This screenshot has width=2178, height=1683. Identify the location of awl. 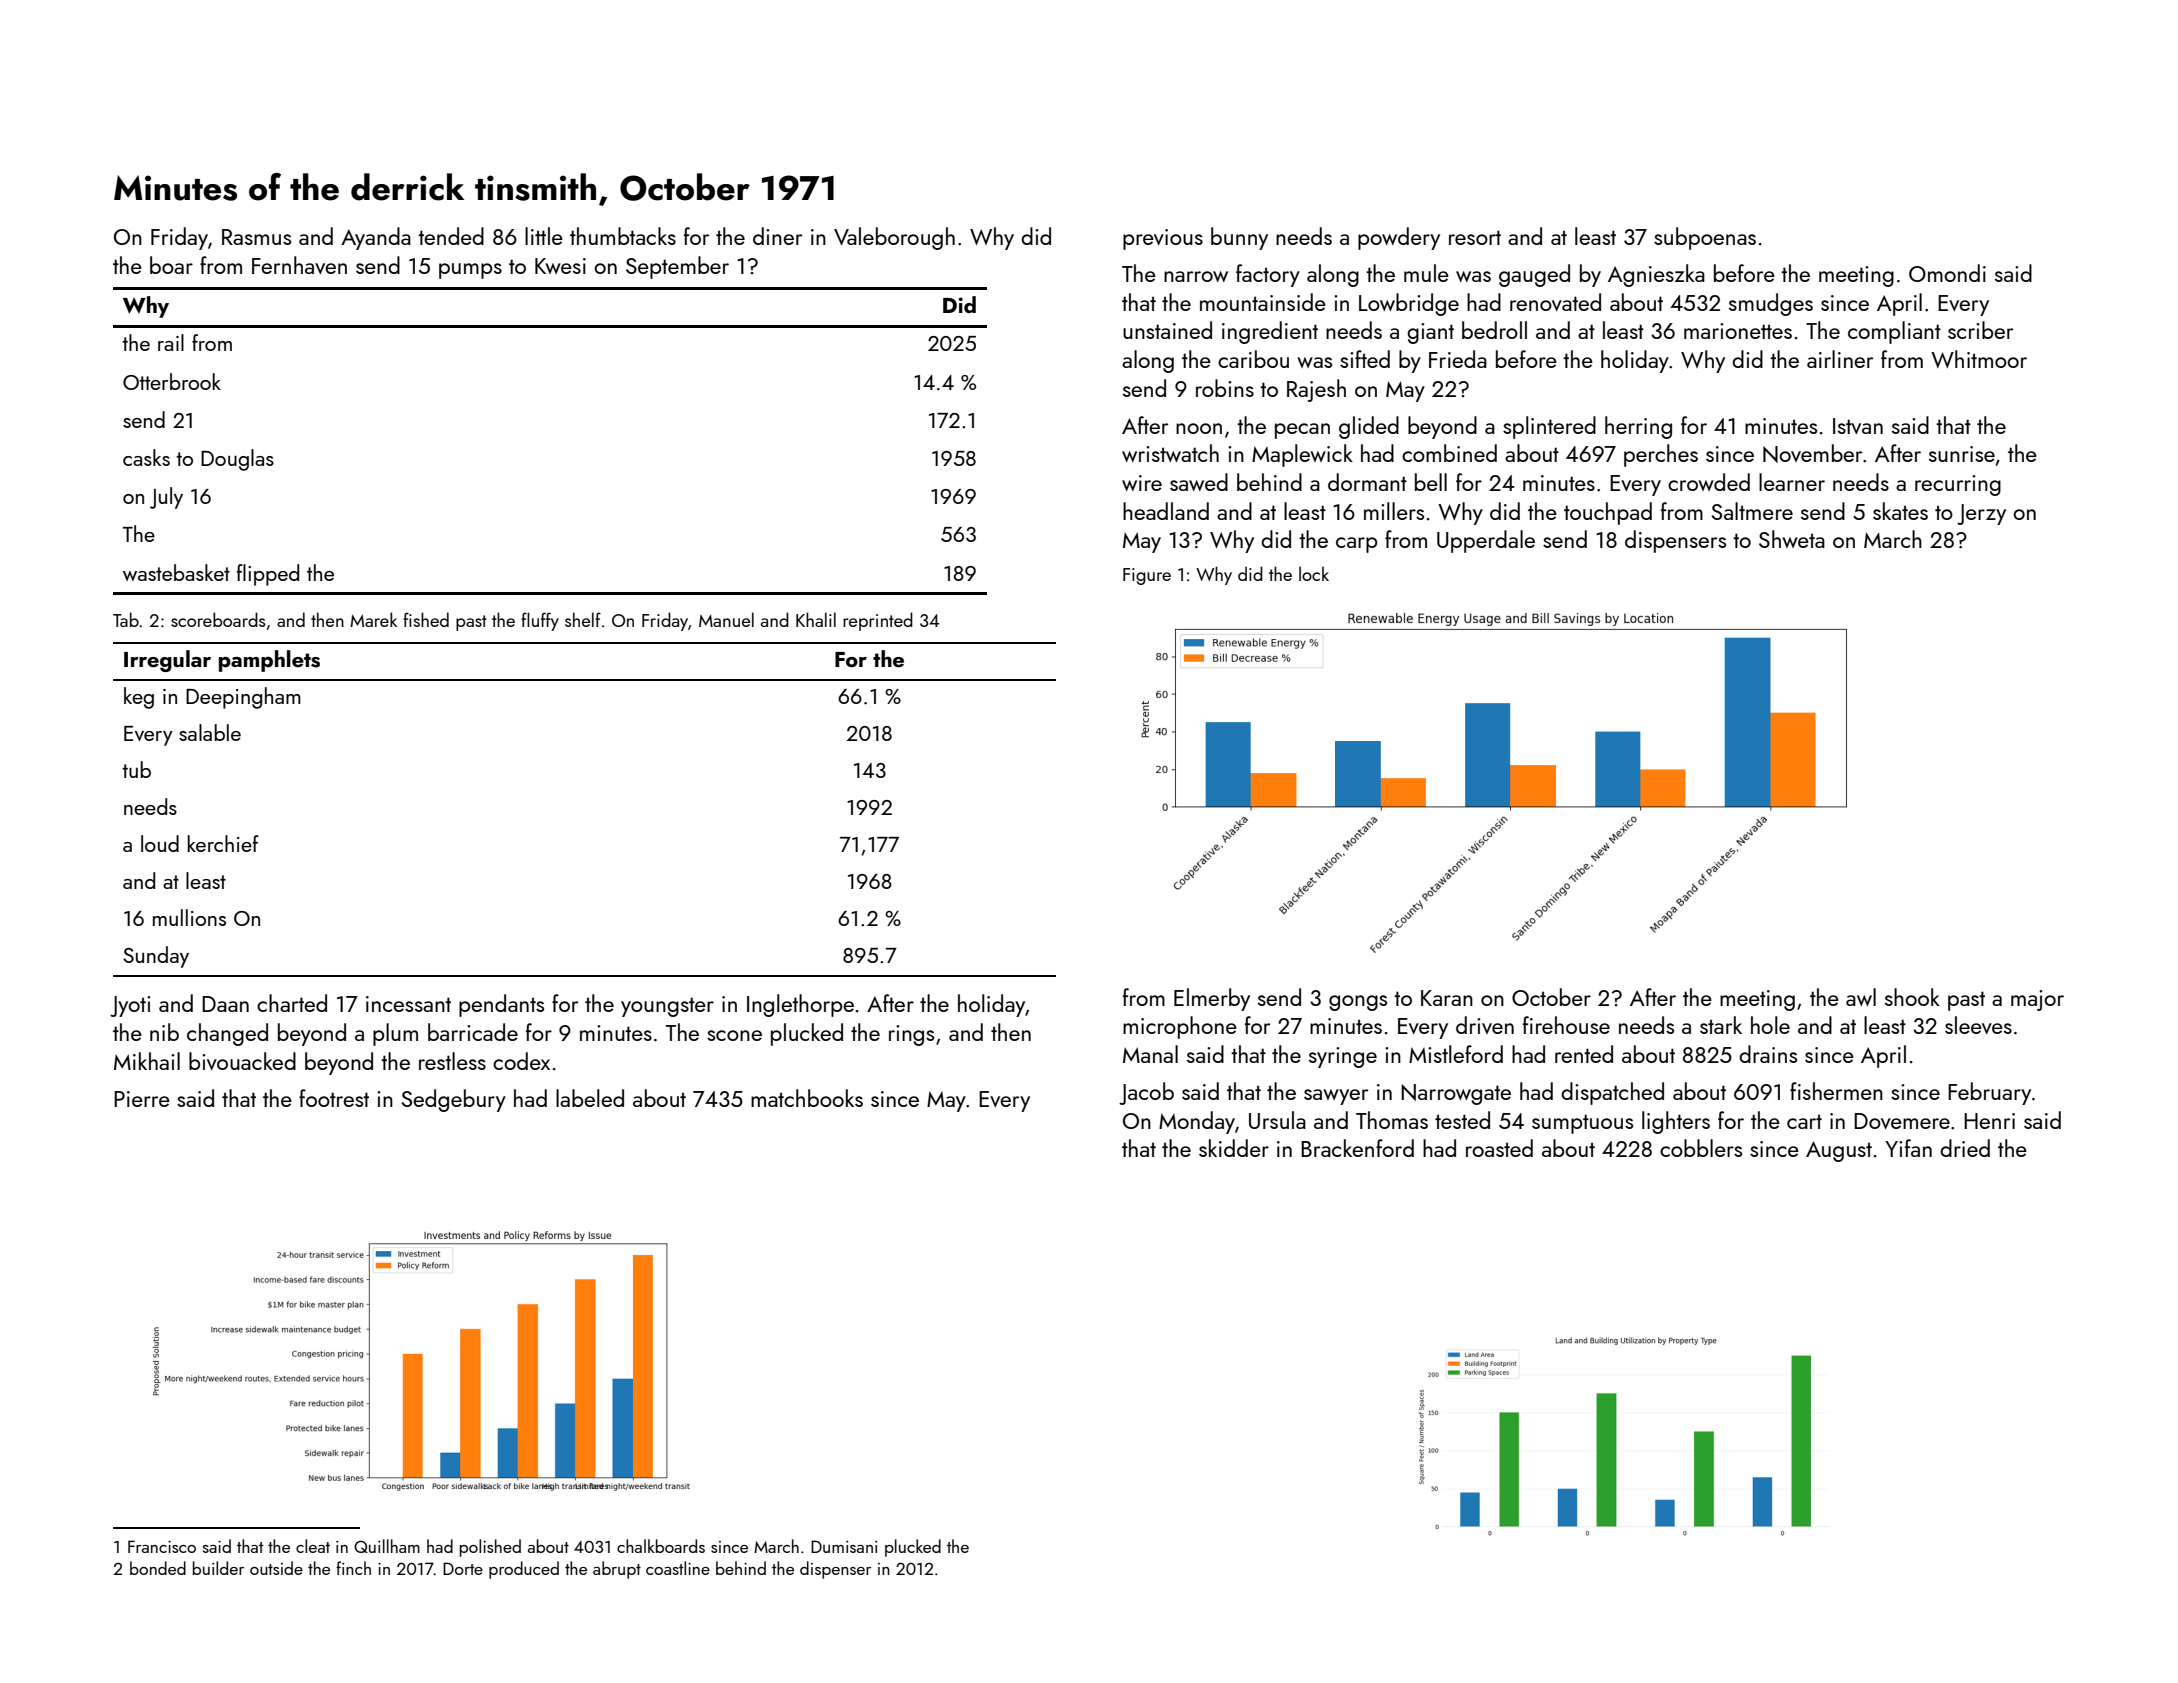
(1861, 997).
